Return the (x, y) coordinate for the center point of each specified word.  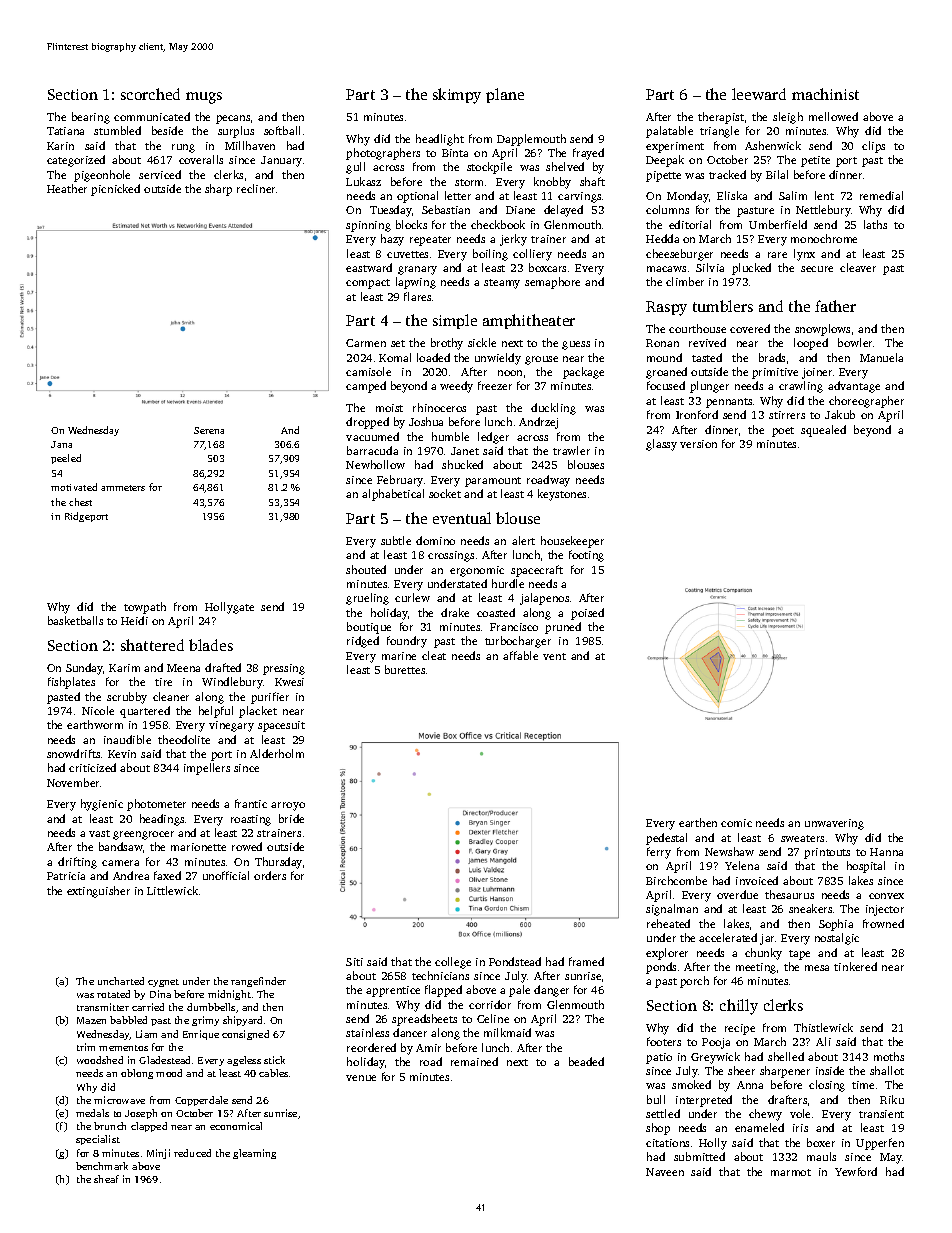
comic (736, 823)
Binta (455, 153)
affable (520, 655)
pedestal (666, 839)
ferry (659, 853)
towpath (145, 608)
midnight (229, 995)
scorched (150, 94)
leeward (759, 94)
